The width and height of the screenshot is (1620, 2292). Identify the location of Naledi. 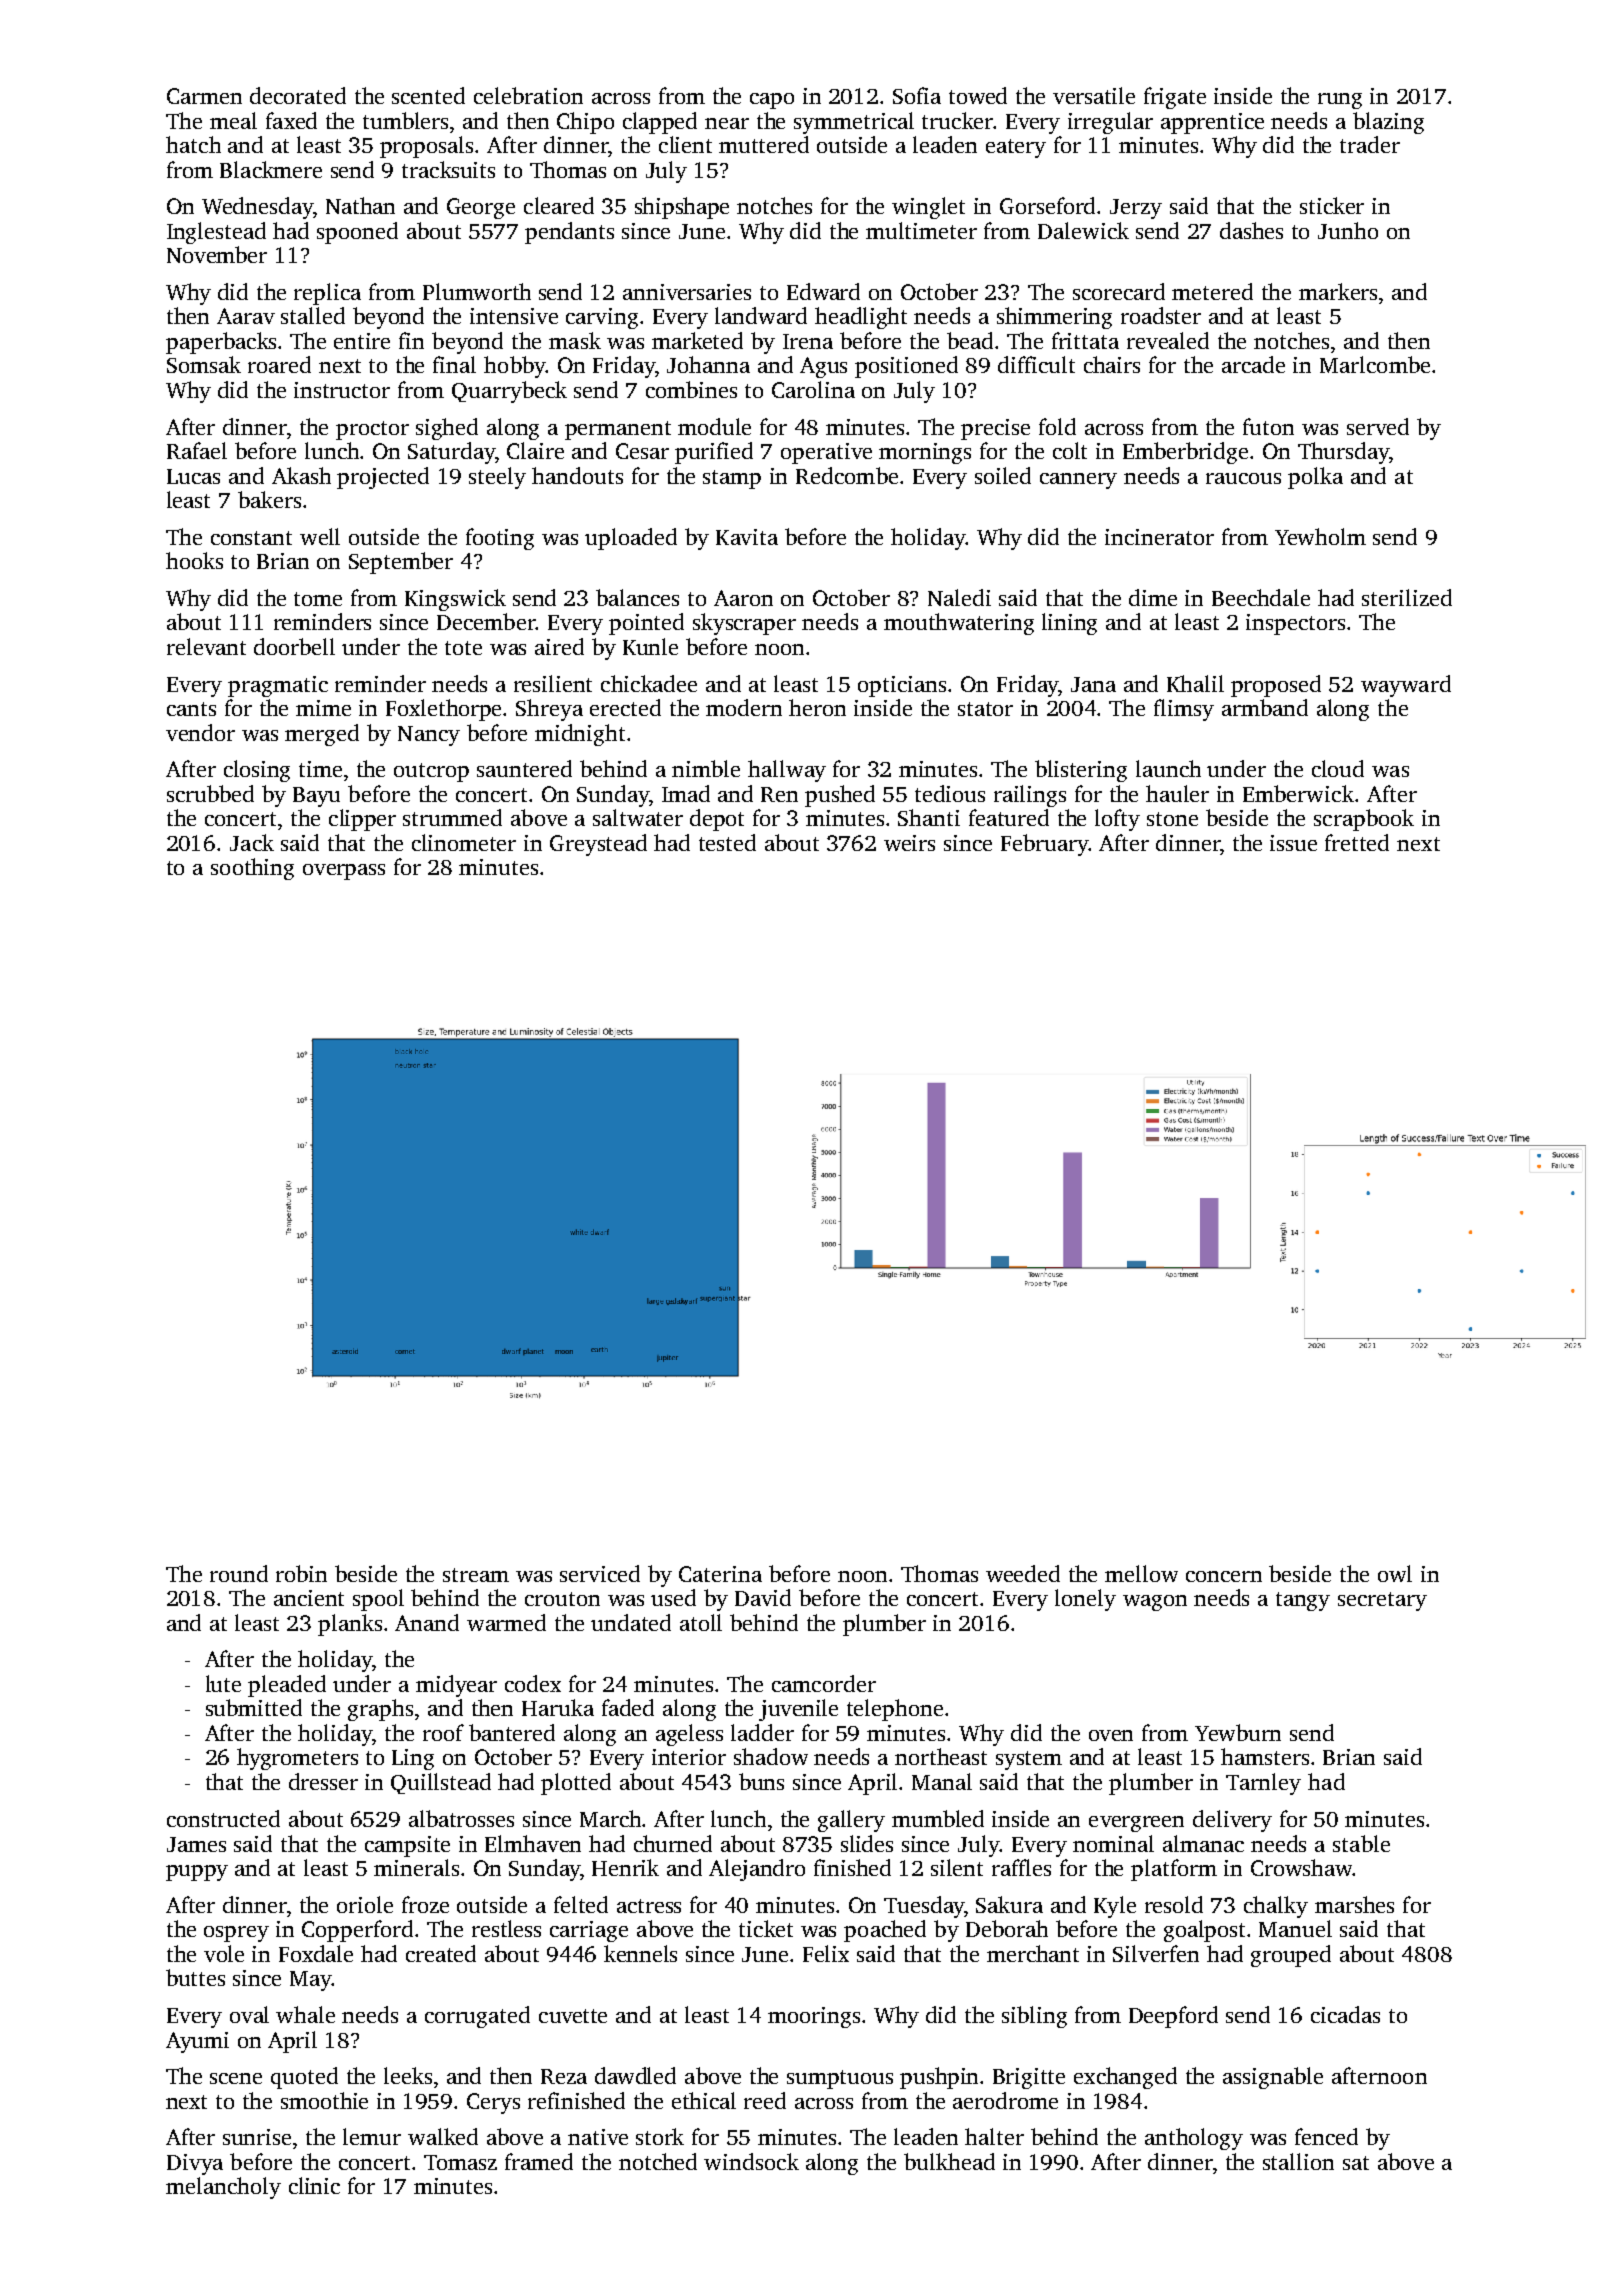
(959, 597).
